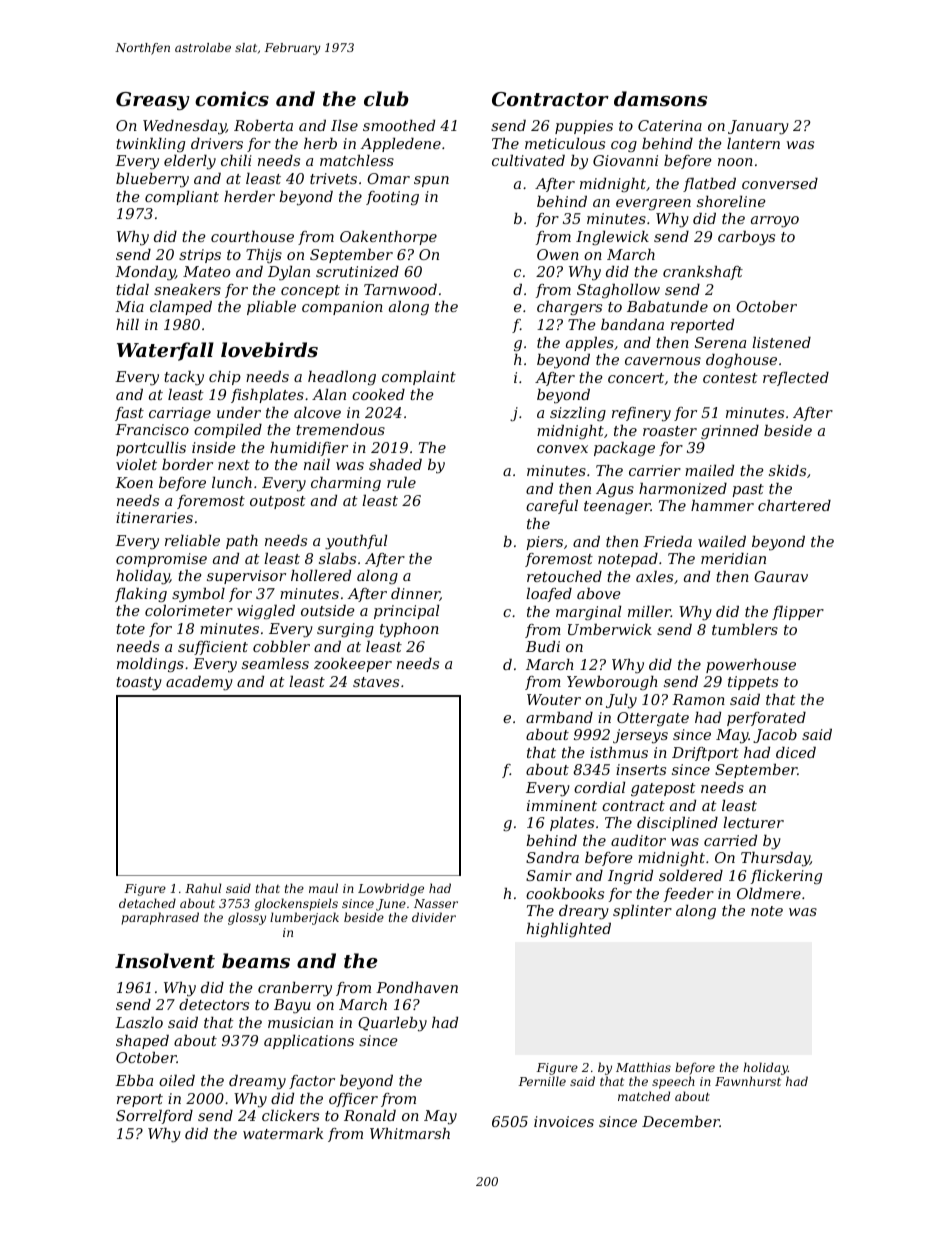 Image resolution: width=952 pixels, height=1233 pixels. I want to click on Waterfall, so click(165, 351).
